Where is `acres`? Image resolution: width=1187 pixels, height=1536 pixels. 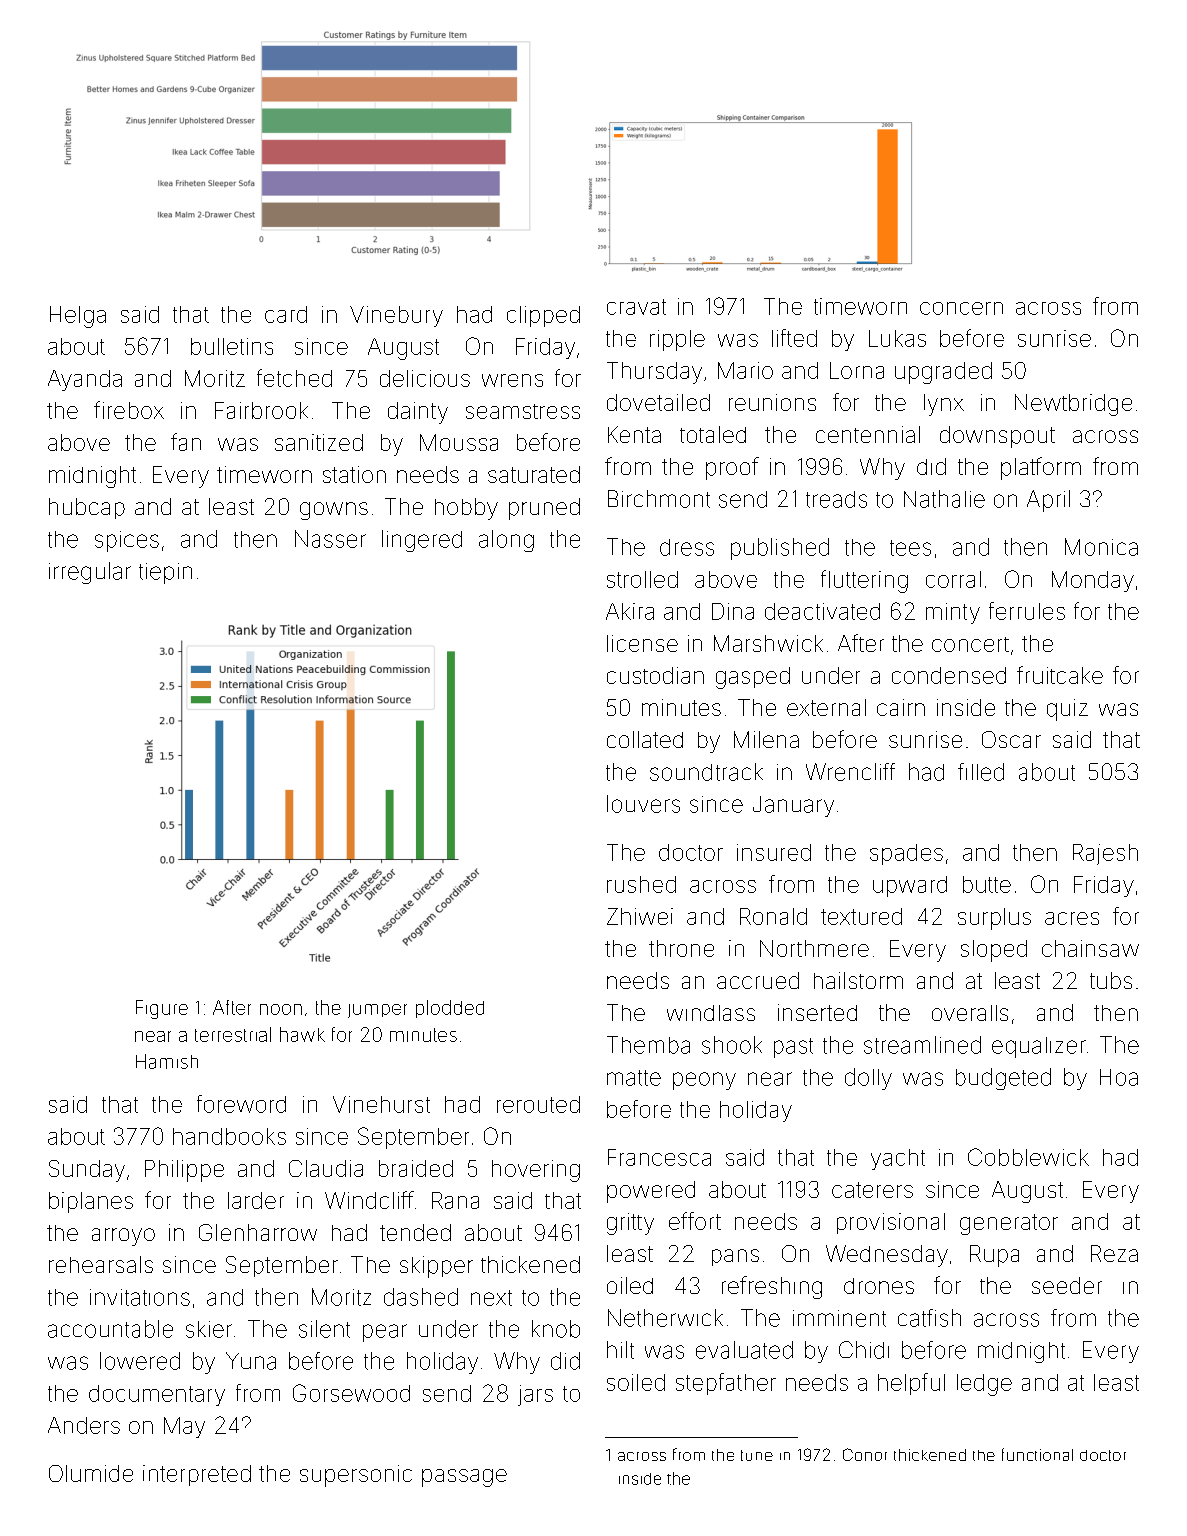 acres is located at coordinates (1072, 918).
